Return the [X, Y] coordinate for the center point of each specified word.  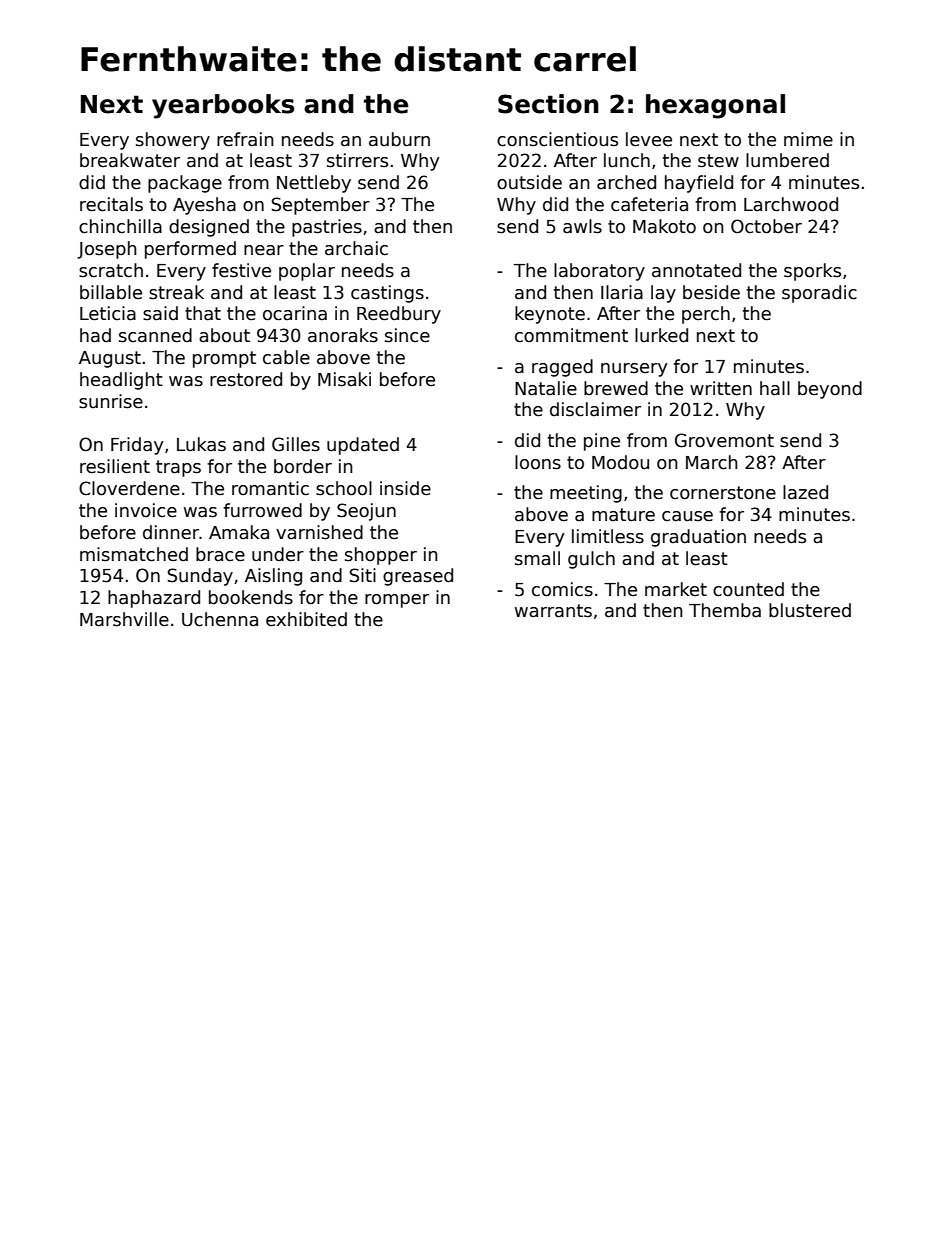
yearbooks [223, 106]
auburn [399, 139]
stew [718, 161]
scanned [155, 335]
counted [748, 589]
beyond [830, 390]
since [407, 335]
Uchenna [220, 619]
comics [562, 589]
